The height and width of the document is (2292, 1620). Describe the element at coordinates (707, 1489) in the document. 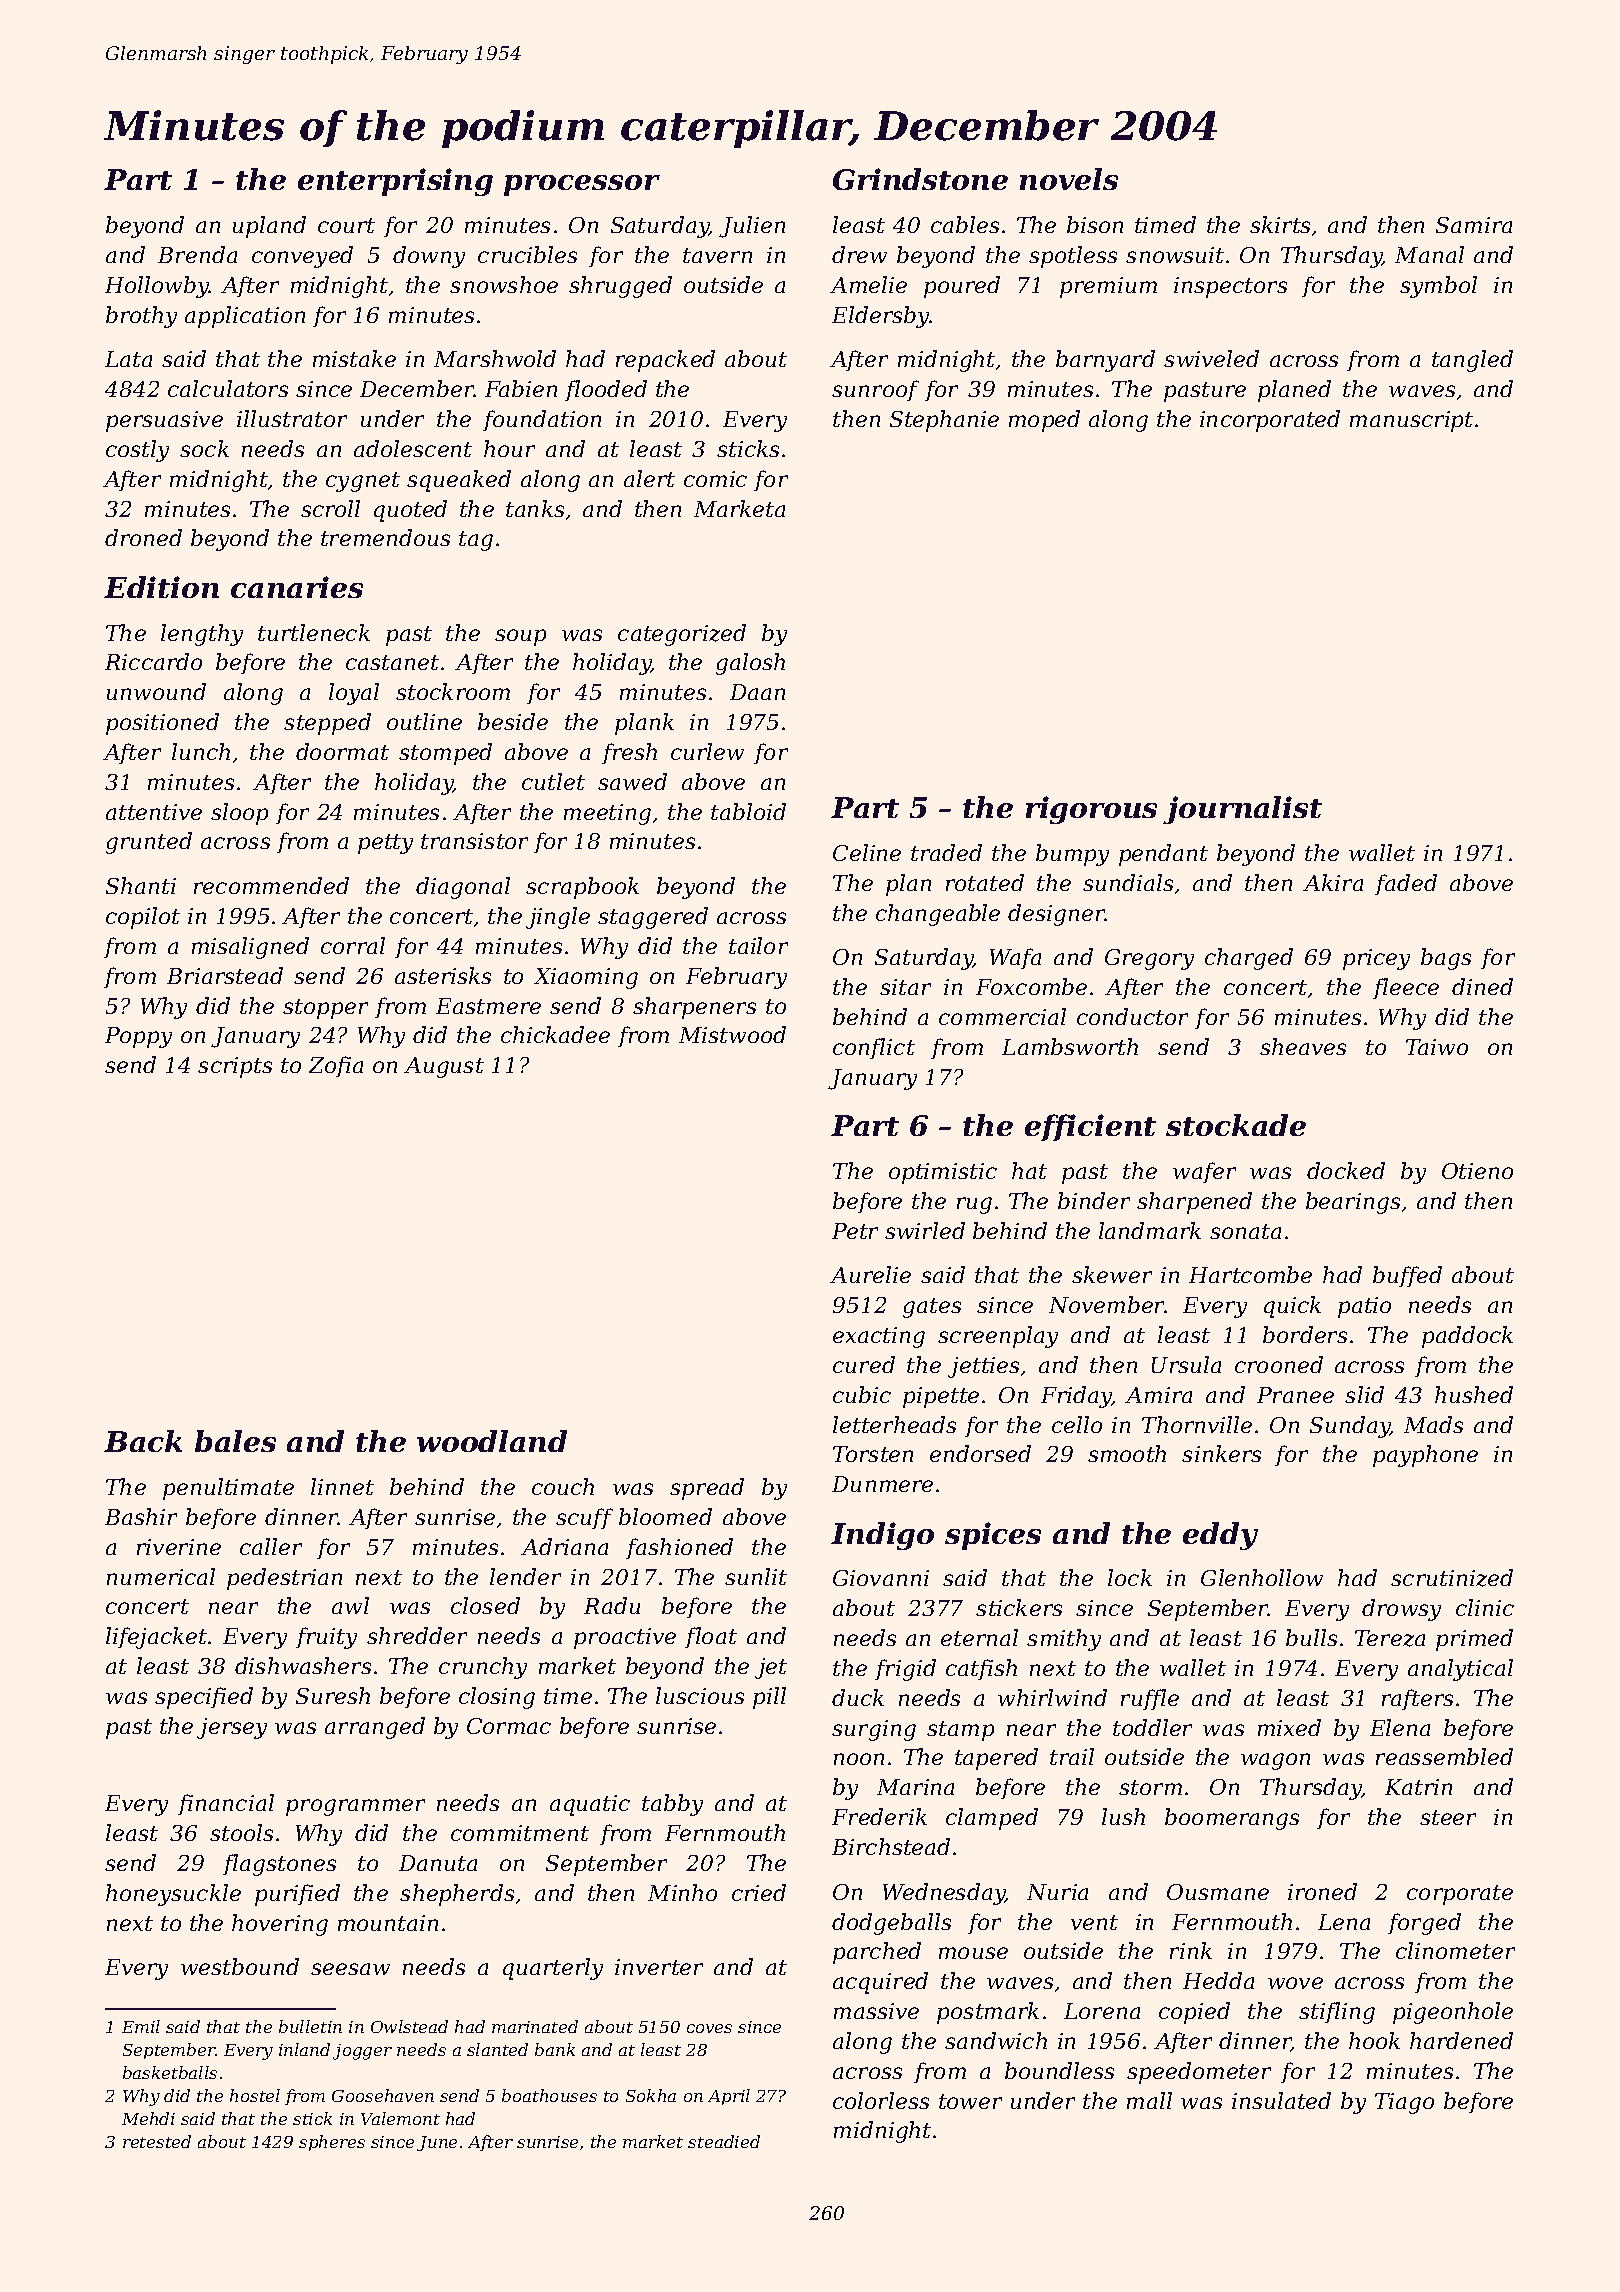

I see `spread` at that location.
